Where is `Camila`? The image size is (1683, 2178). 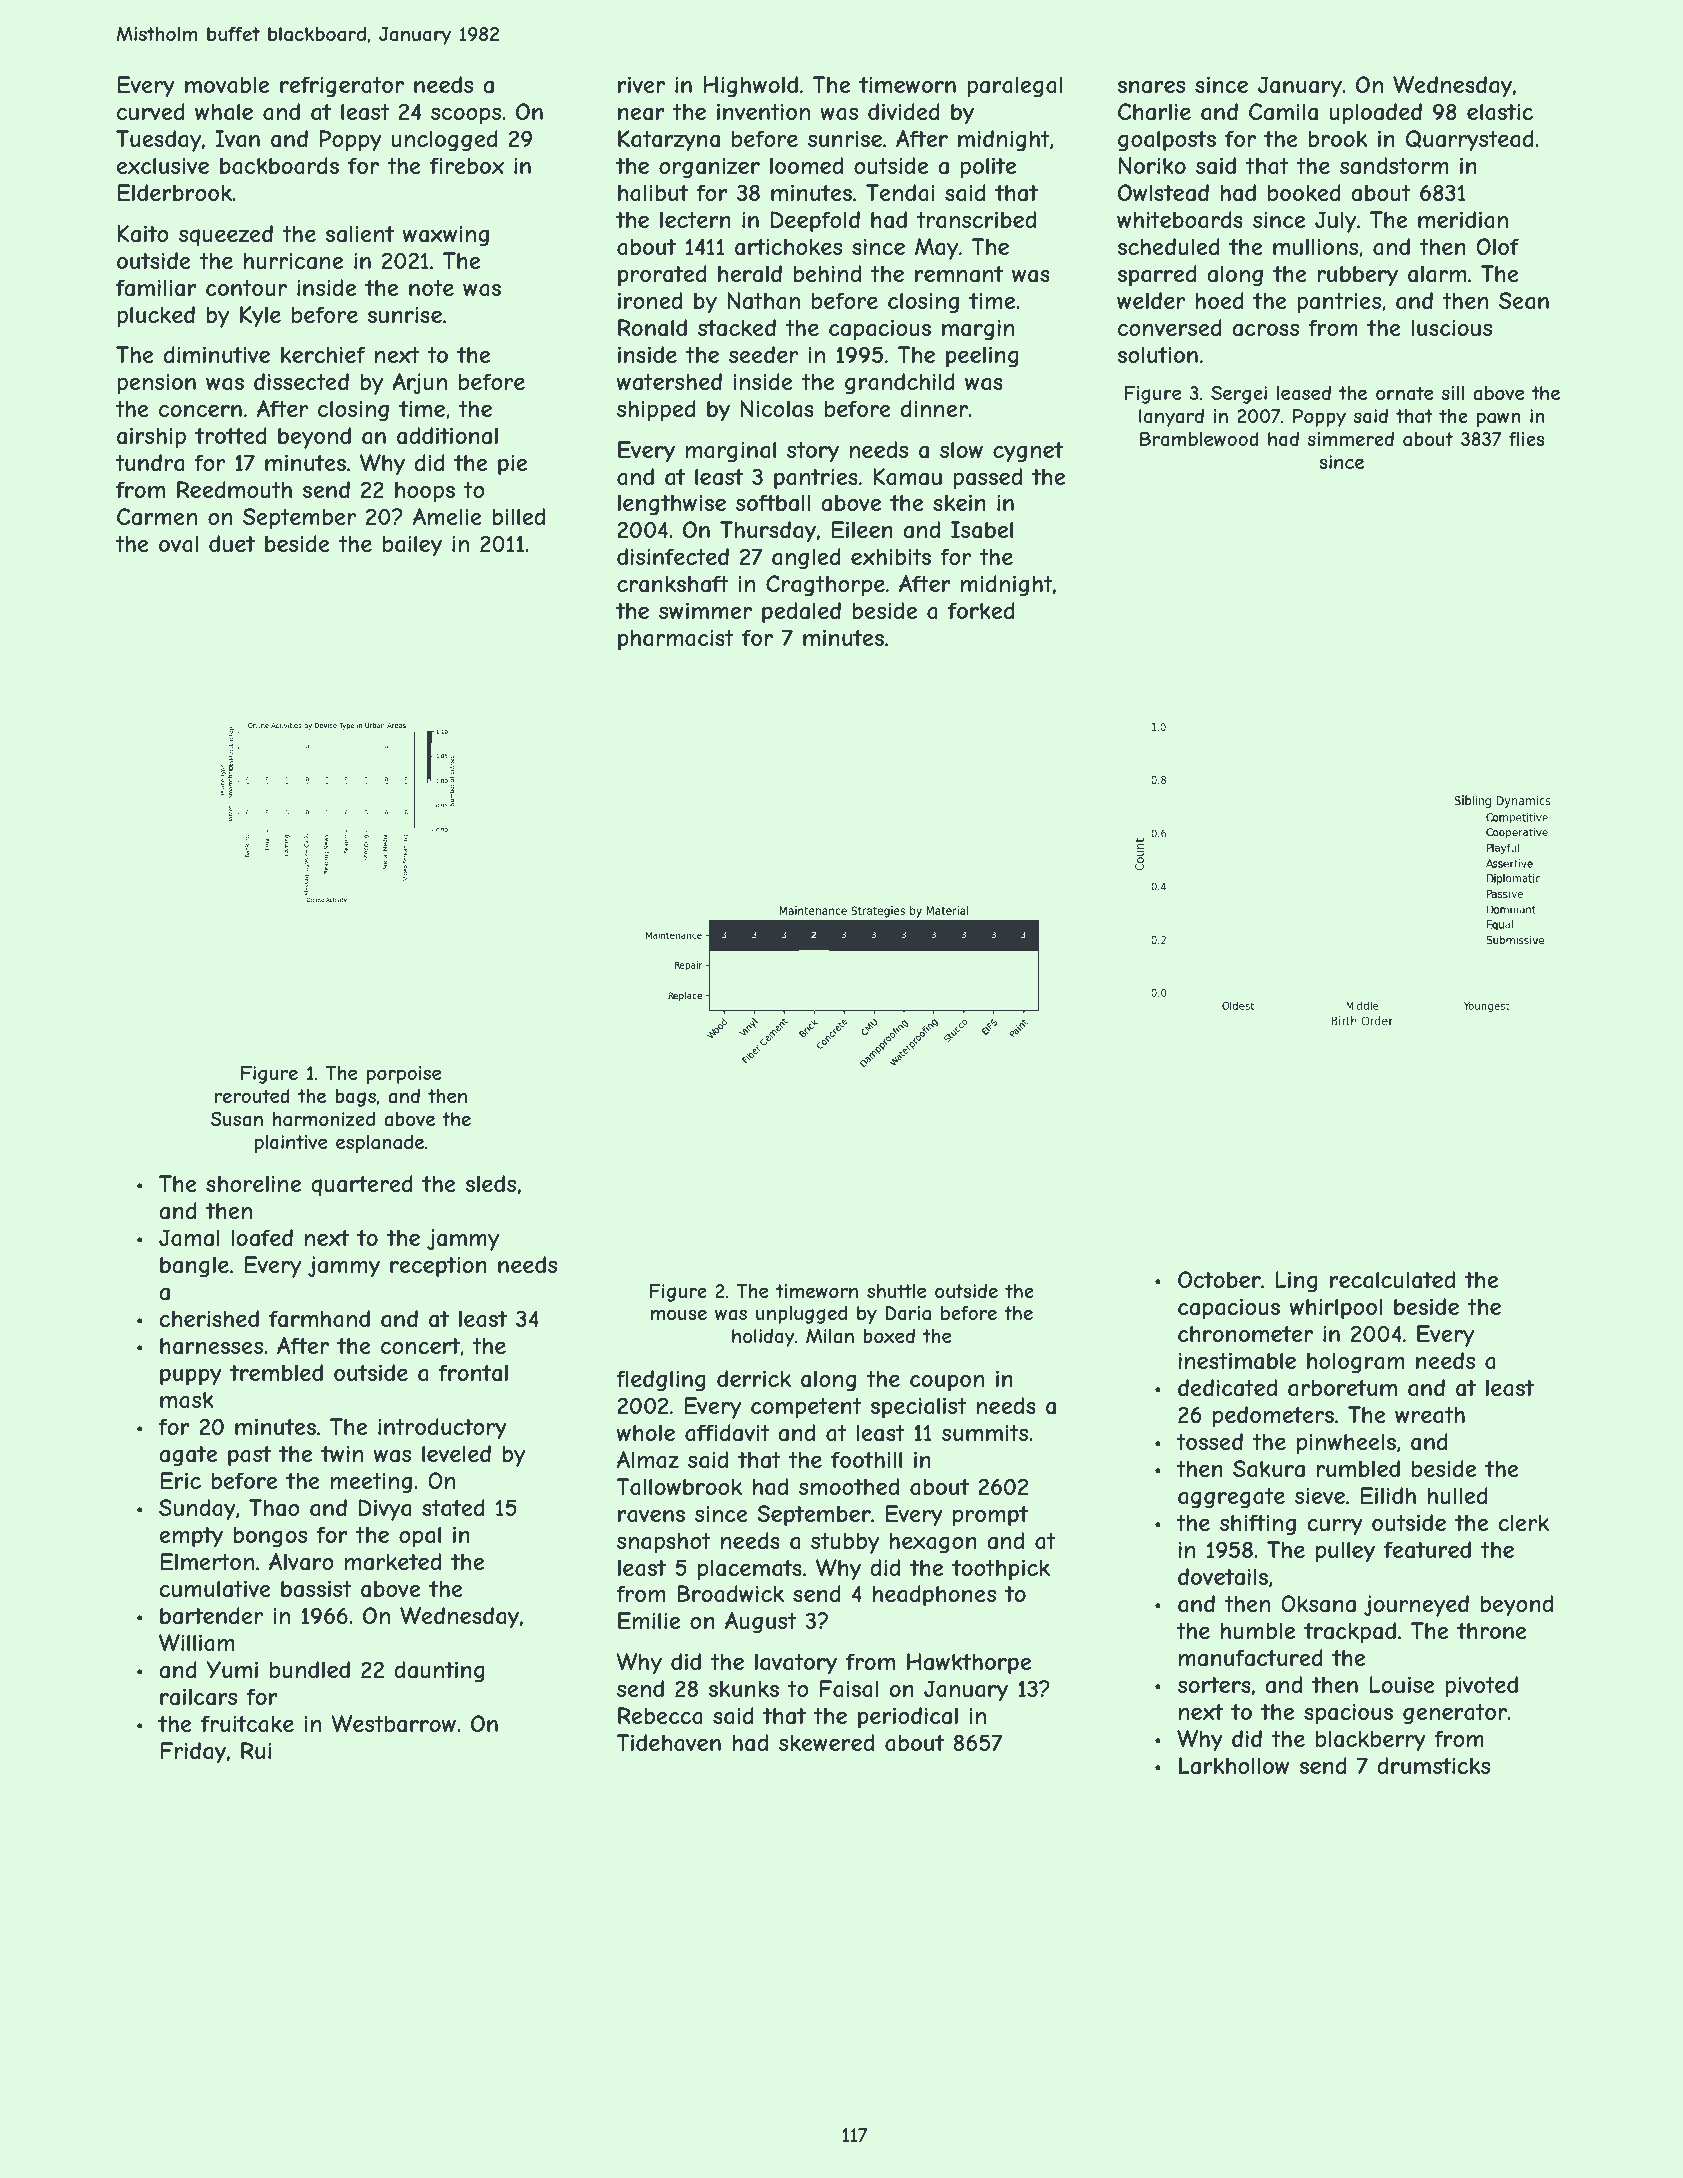 Camila is located at coordinates (1283, 112).
